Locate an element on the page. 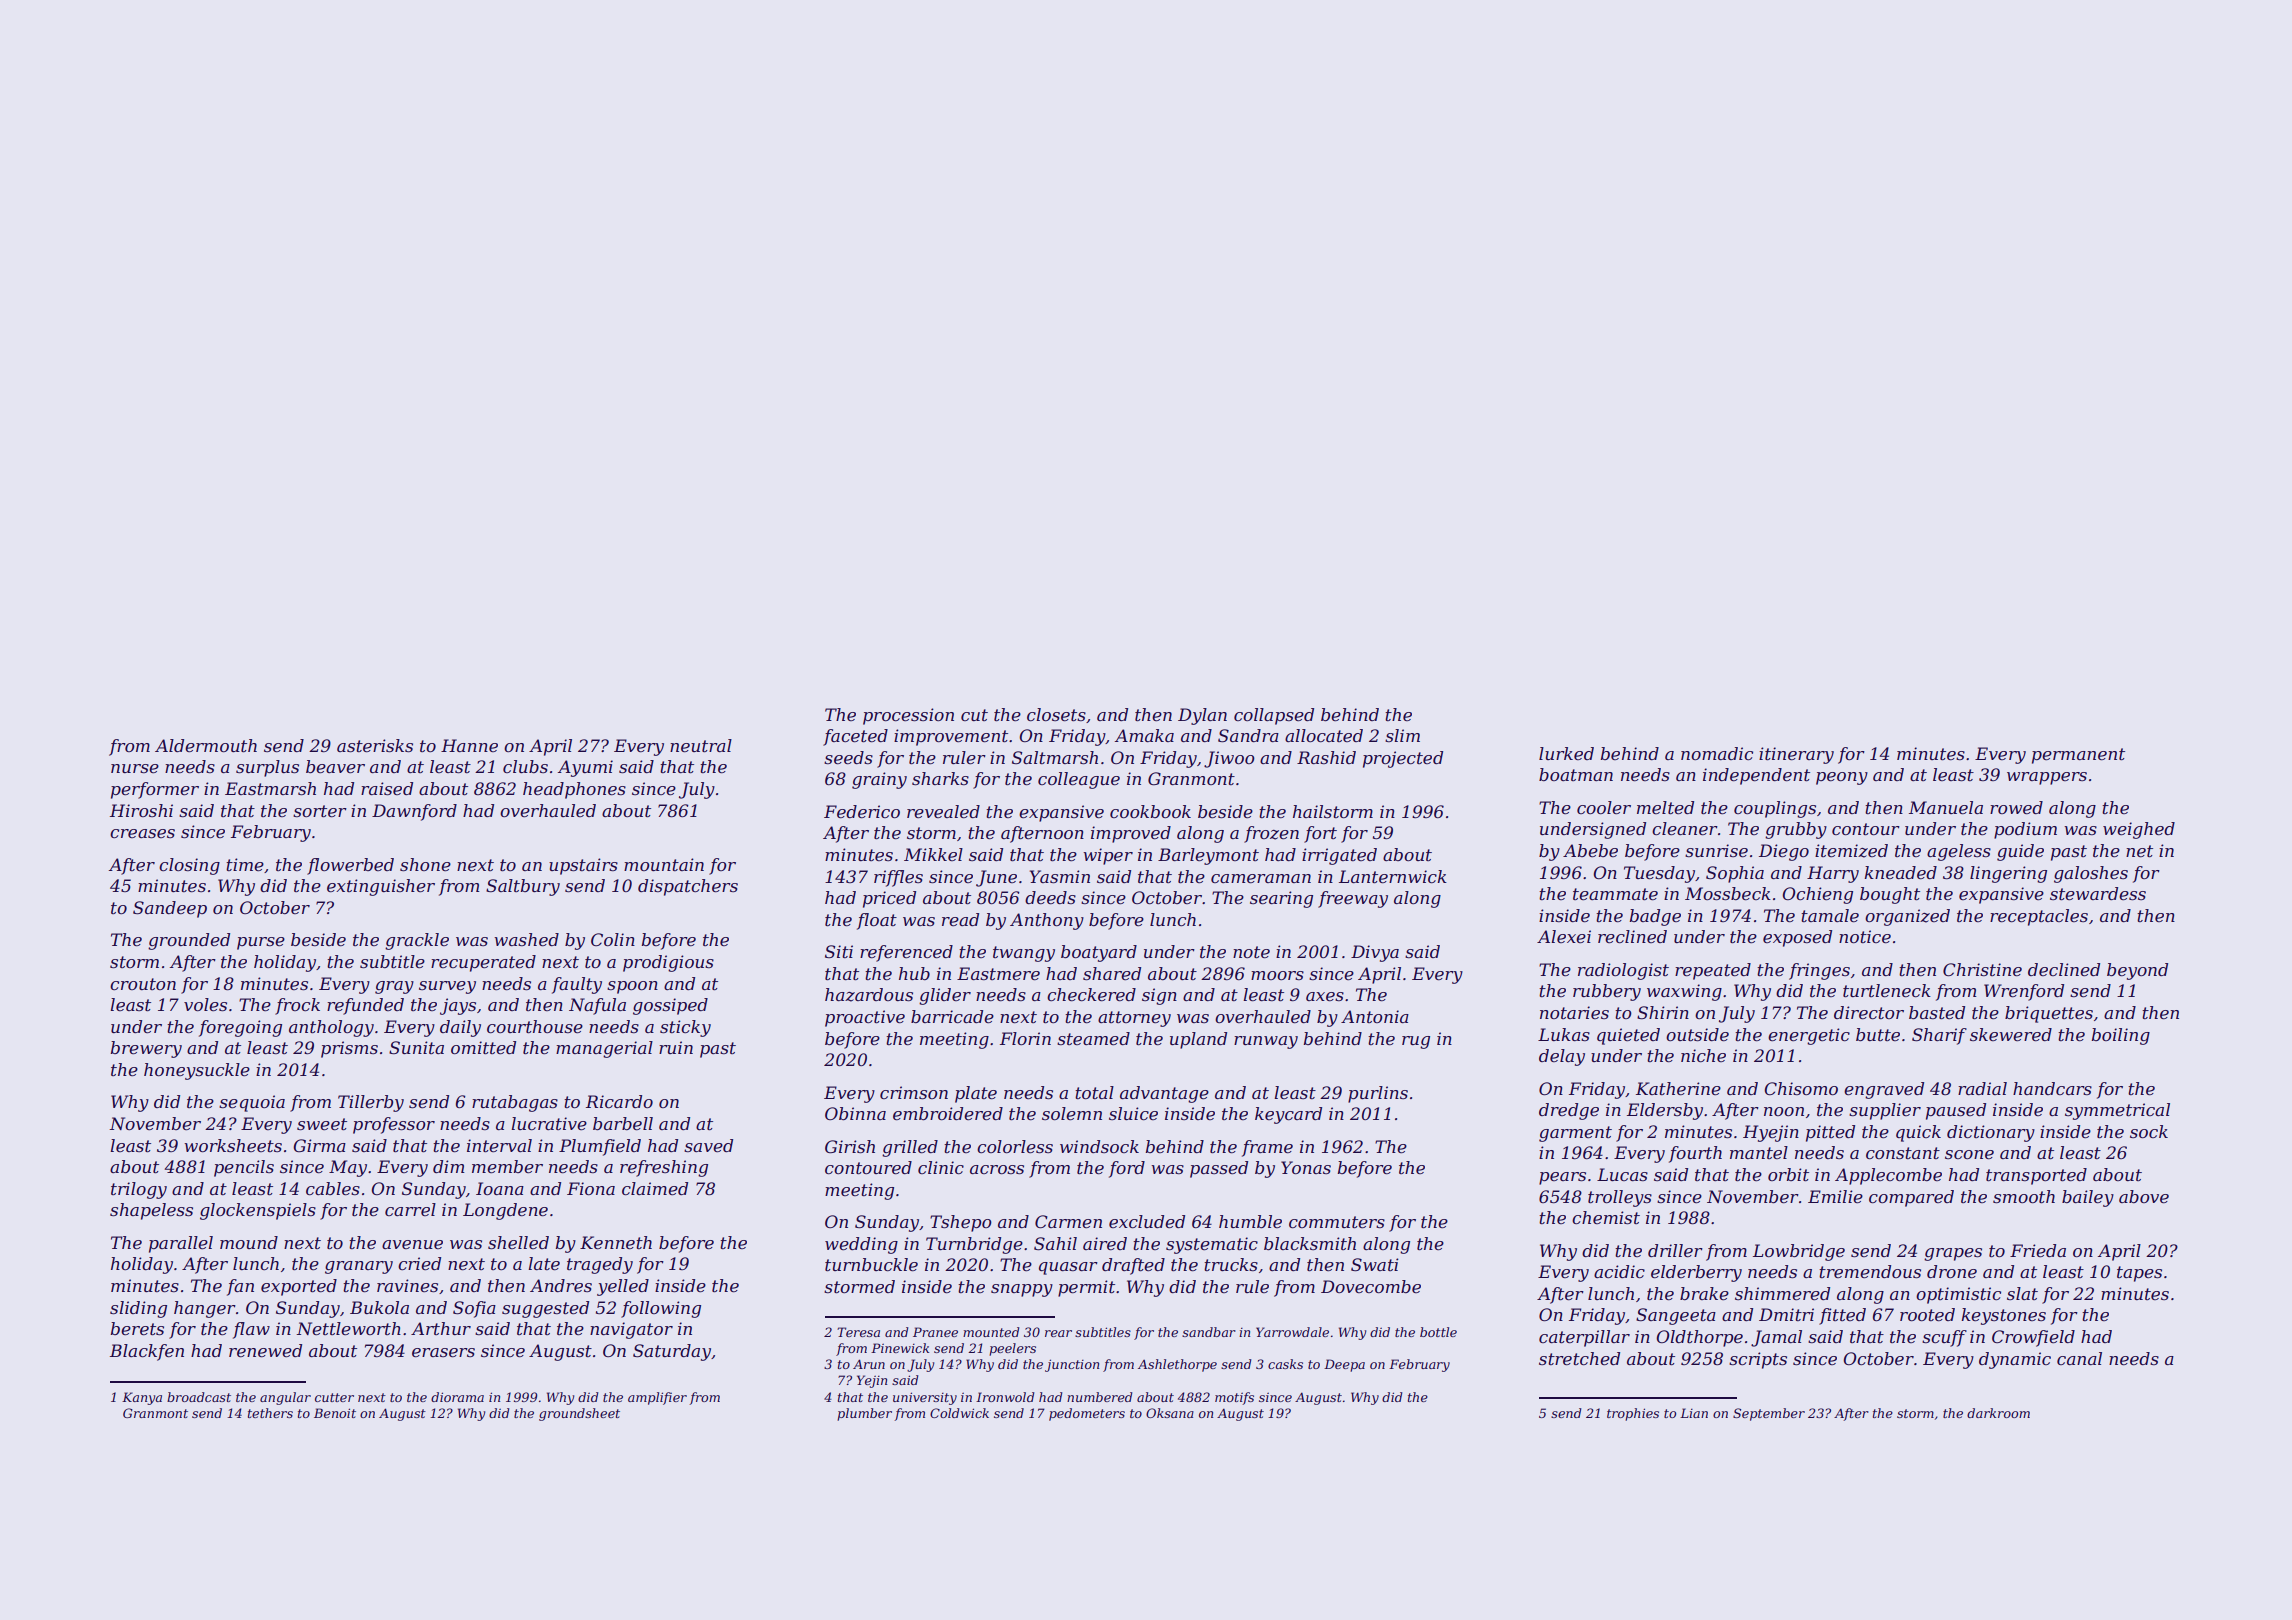 The width and height of the image is (2292, 1620). optimistic is located at coordinates (1958, 1295).
